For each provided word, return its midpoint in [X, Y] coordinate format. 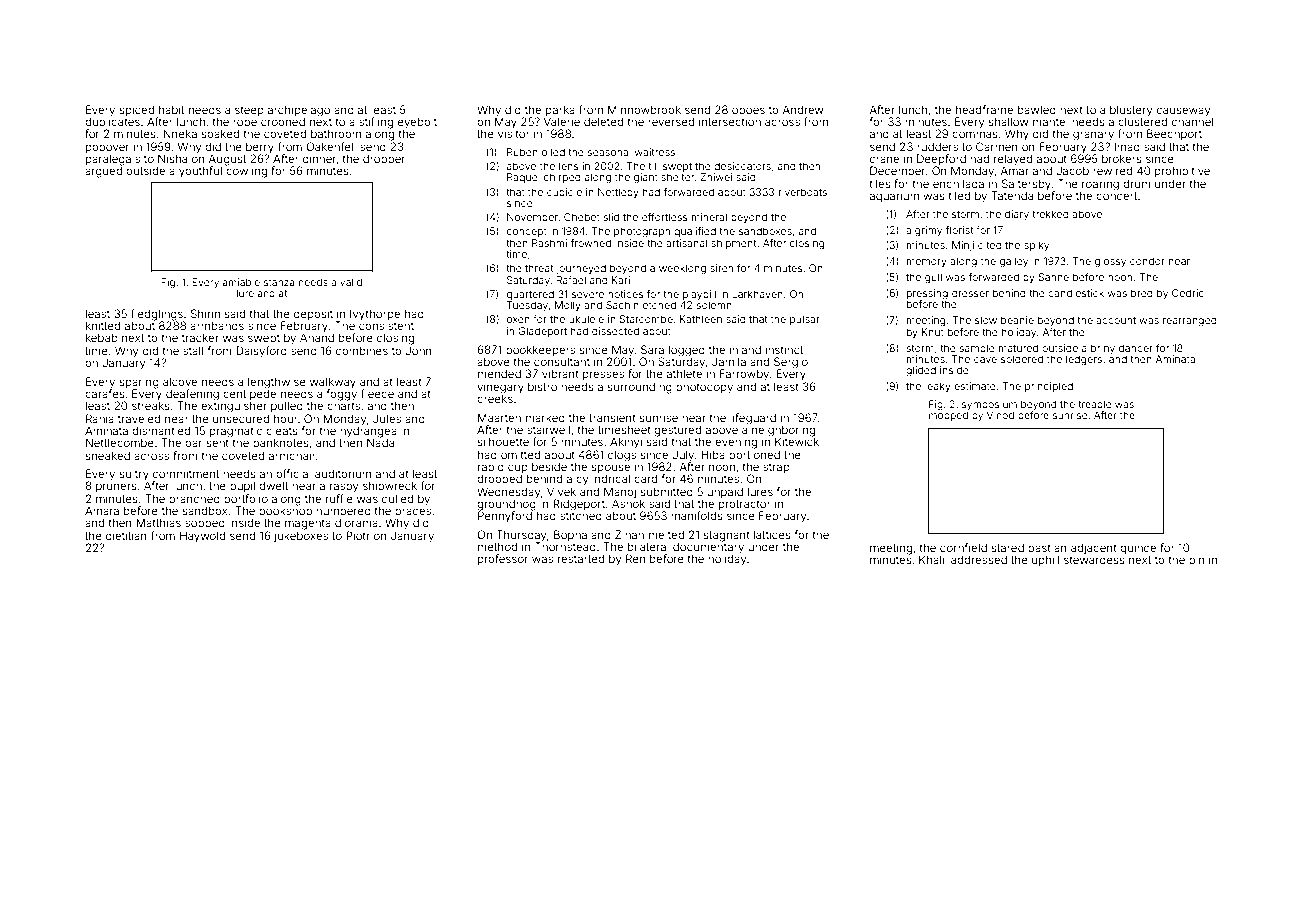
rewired [1112, 170]
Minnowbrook [644, 109]
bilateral [648, 546]
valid [351, 282]
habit [171, 109]
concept [527, 232]
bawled [1037, 109]
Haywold [202, 537]
